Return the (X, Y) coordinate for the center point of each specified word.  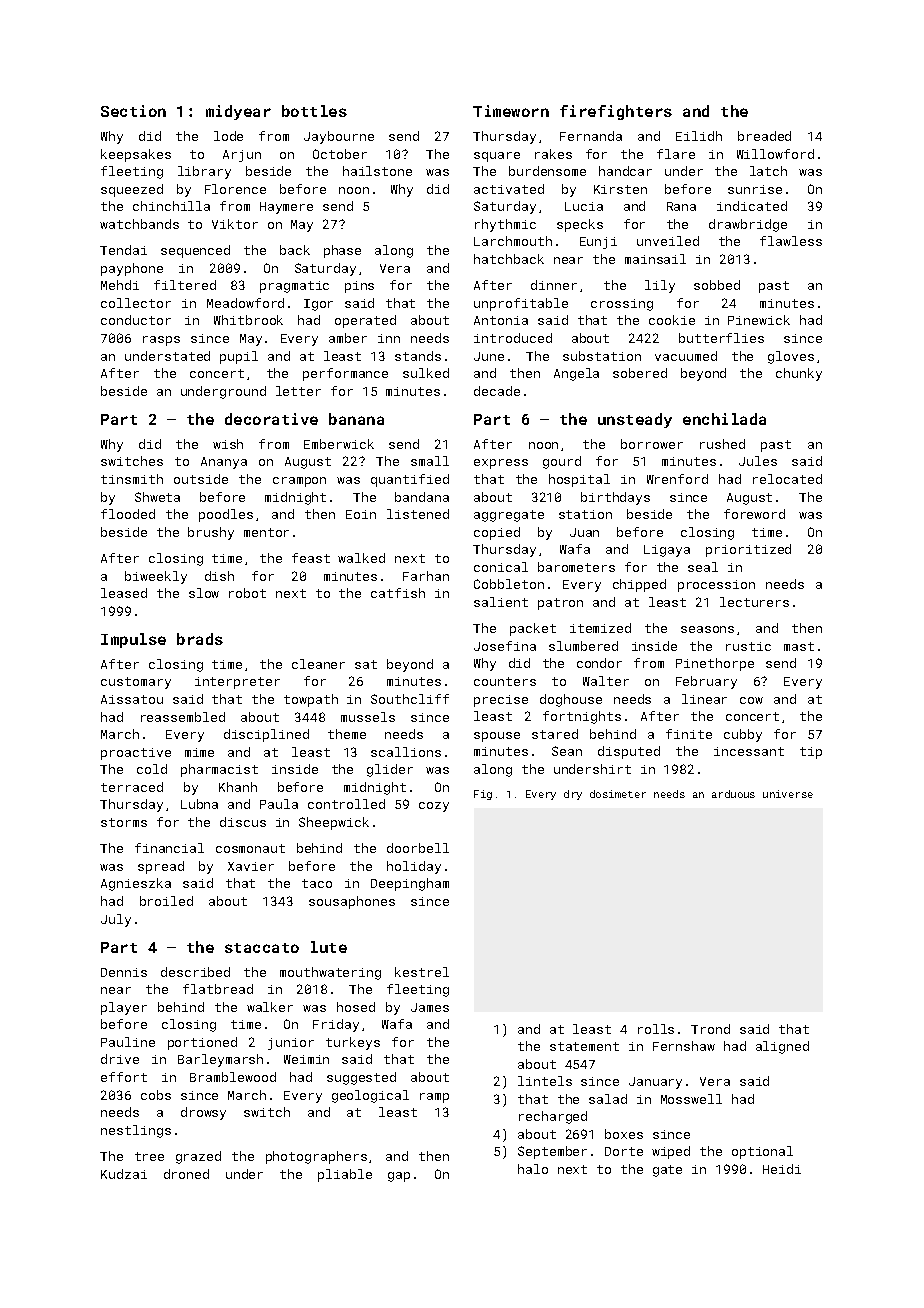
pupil (239, 357)
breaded (764, 136)
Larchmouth (513, 241)
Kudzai (124, 1174)
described (195, 972)
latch (768, 171)
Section (133, 111)
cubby (743, 735)
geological (370, 1096)
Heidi (782, 1169)
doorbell (418, 848)
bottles (314, 111)
